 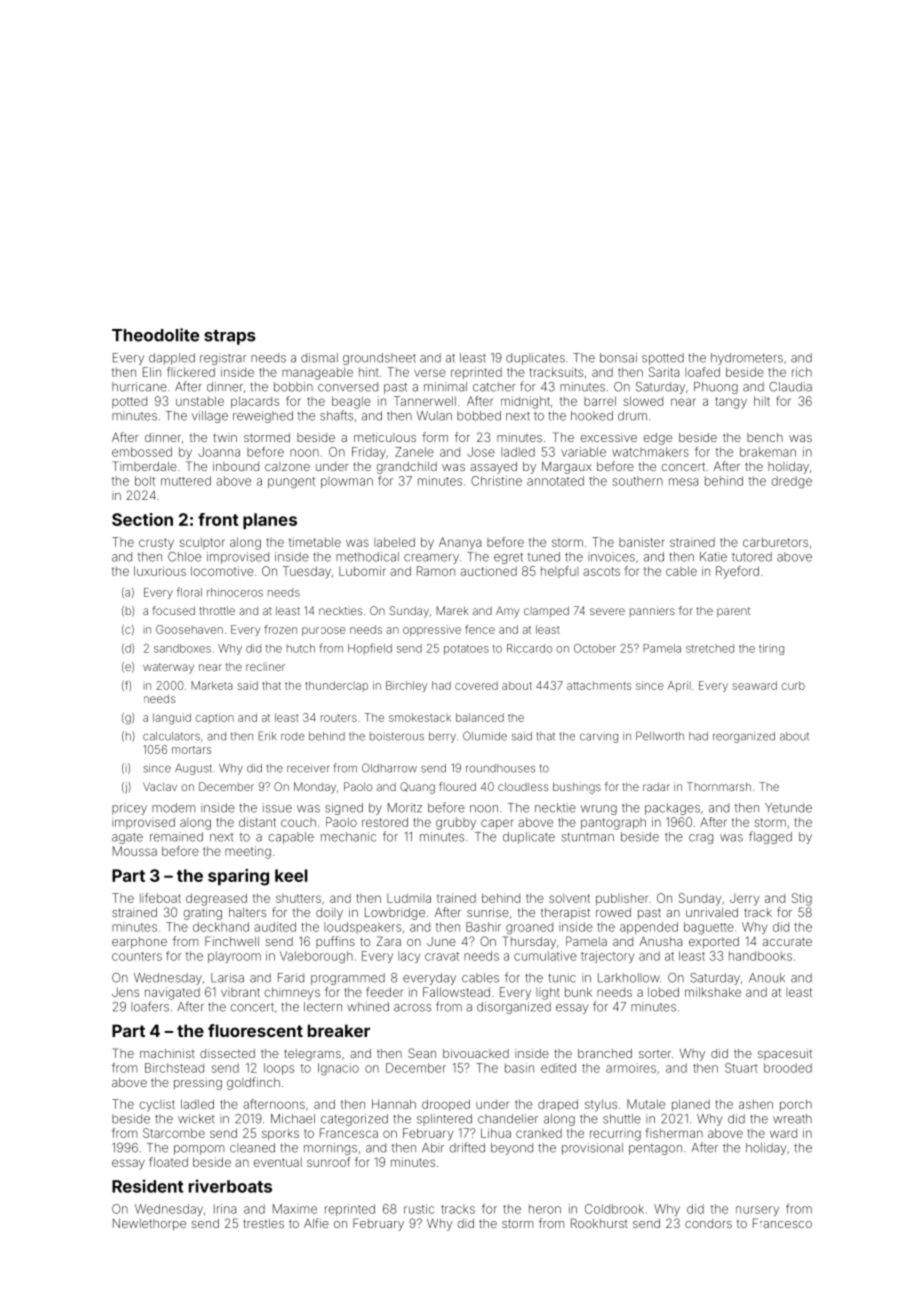 What do you see at coordinates (230, 1186) in the screenshot?
I see `riverboats` at bounding box center [230, 1186].
